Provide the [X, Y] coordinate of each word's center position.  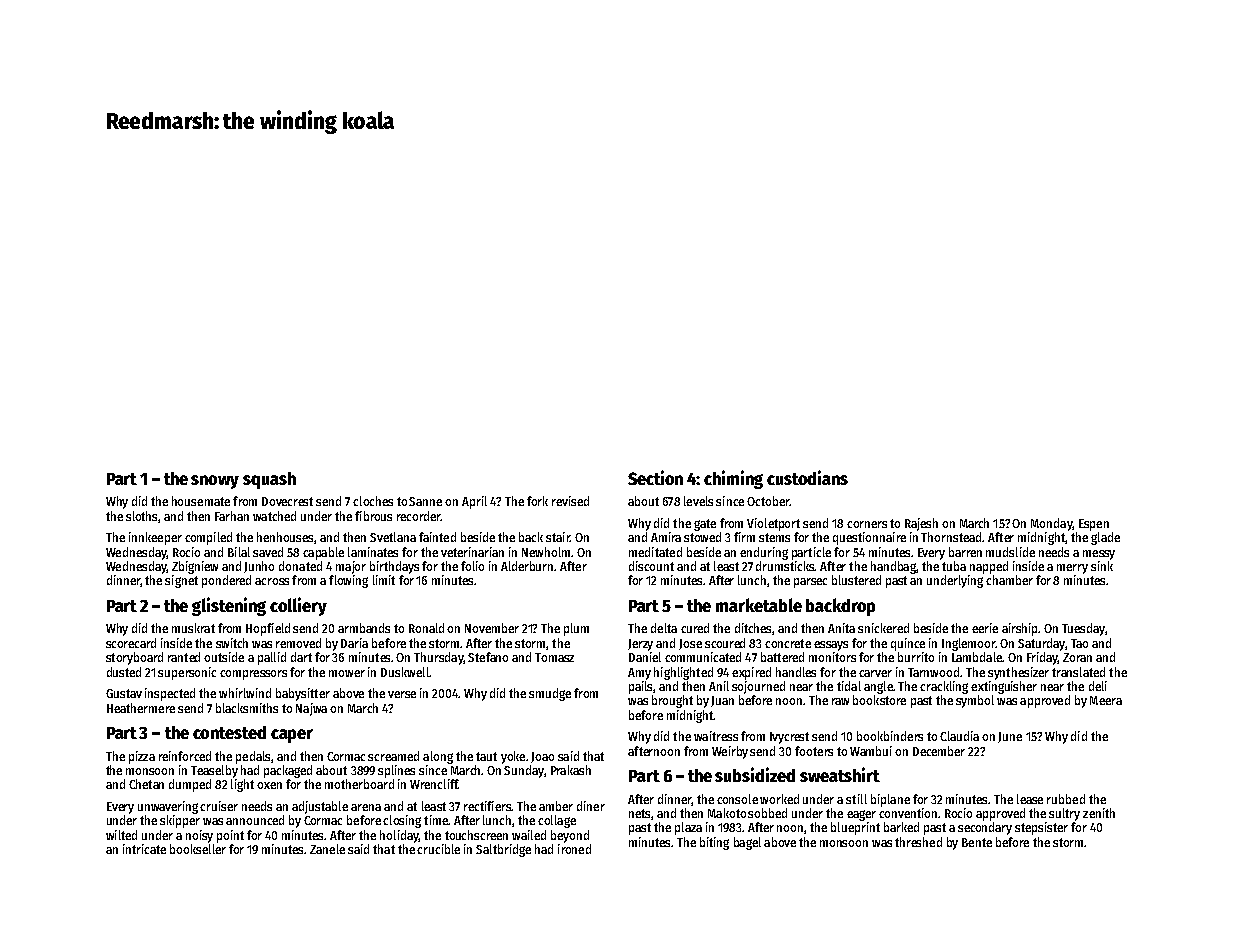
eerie [985, 628]
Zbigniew [195, 567]
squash [269, 480]
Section [655, 477]
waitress [716, 736]
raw [840, 701]
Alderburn [527, 566]
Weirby [730, 752]
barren [965, 552]
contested [229, 732]
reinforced [185, 756]
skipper [180, 821]
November [492, 628]
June [1010, 737]
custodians [807, 477]
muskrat [193, 628]
